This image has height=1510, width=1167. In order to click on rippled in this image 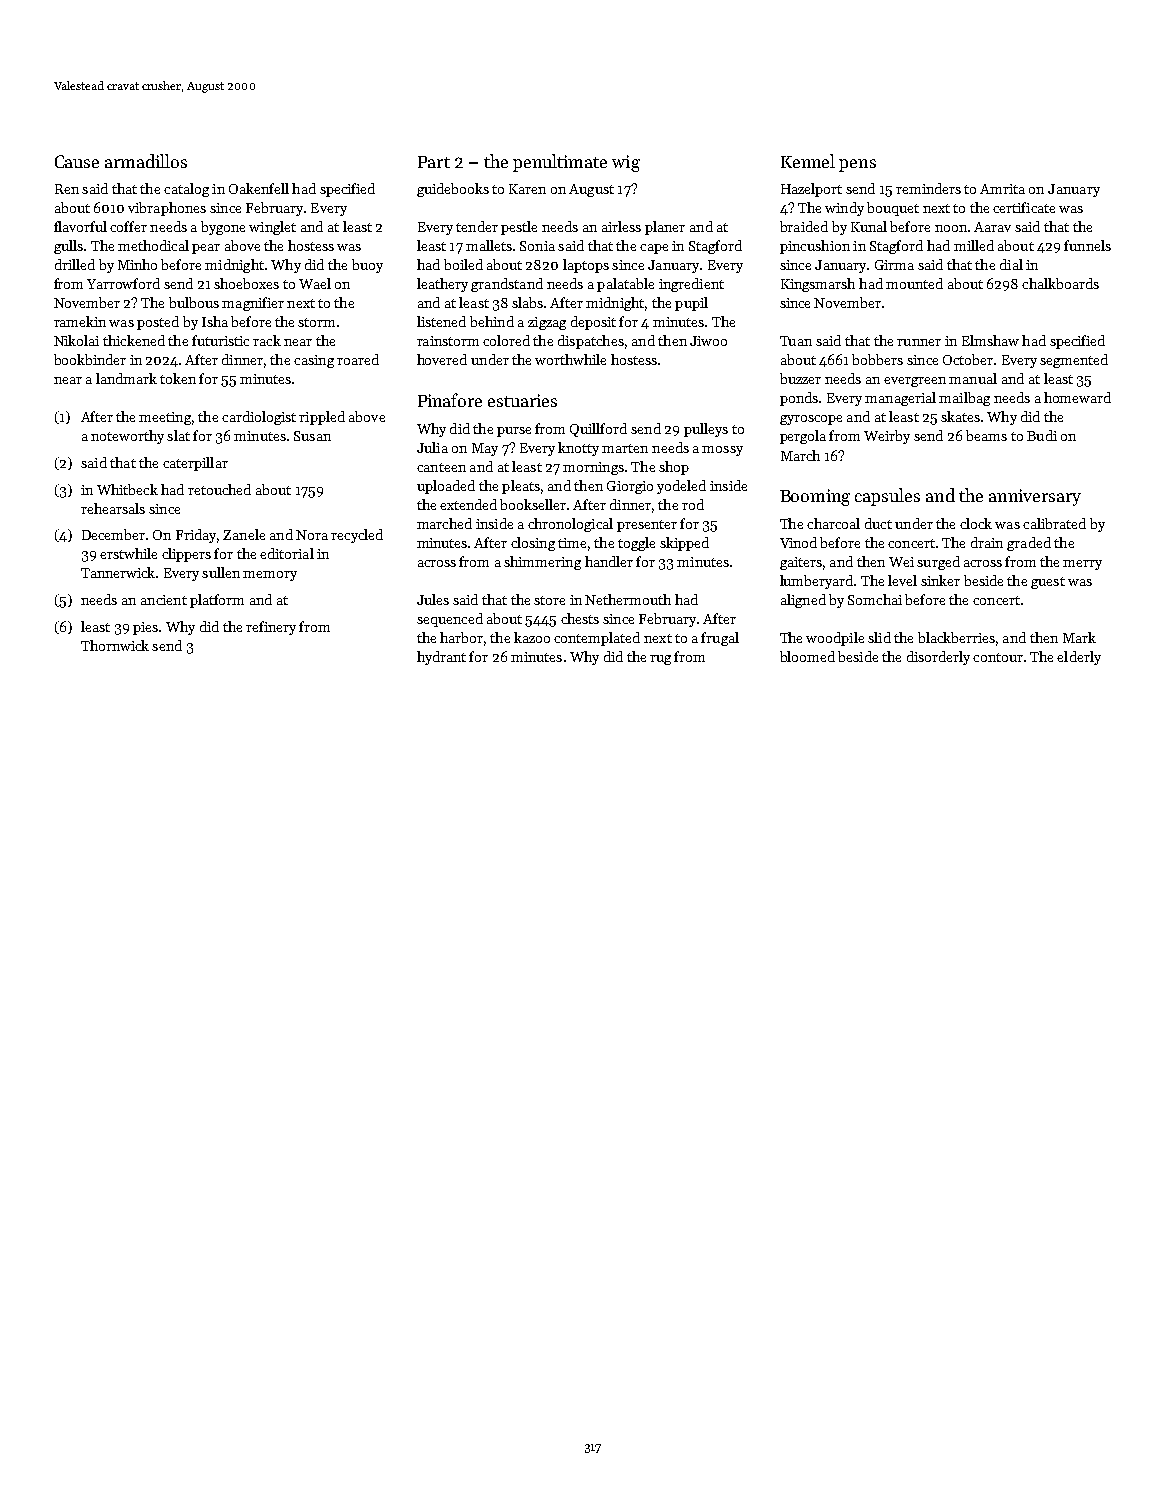, I will do `click(322, 418)`.
